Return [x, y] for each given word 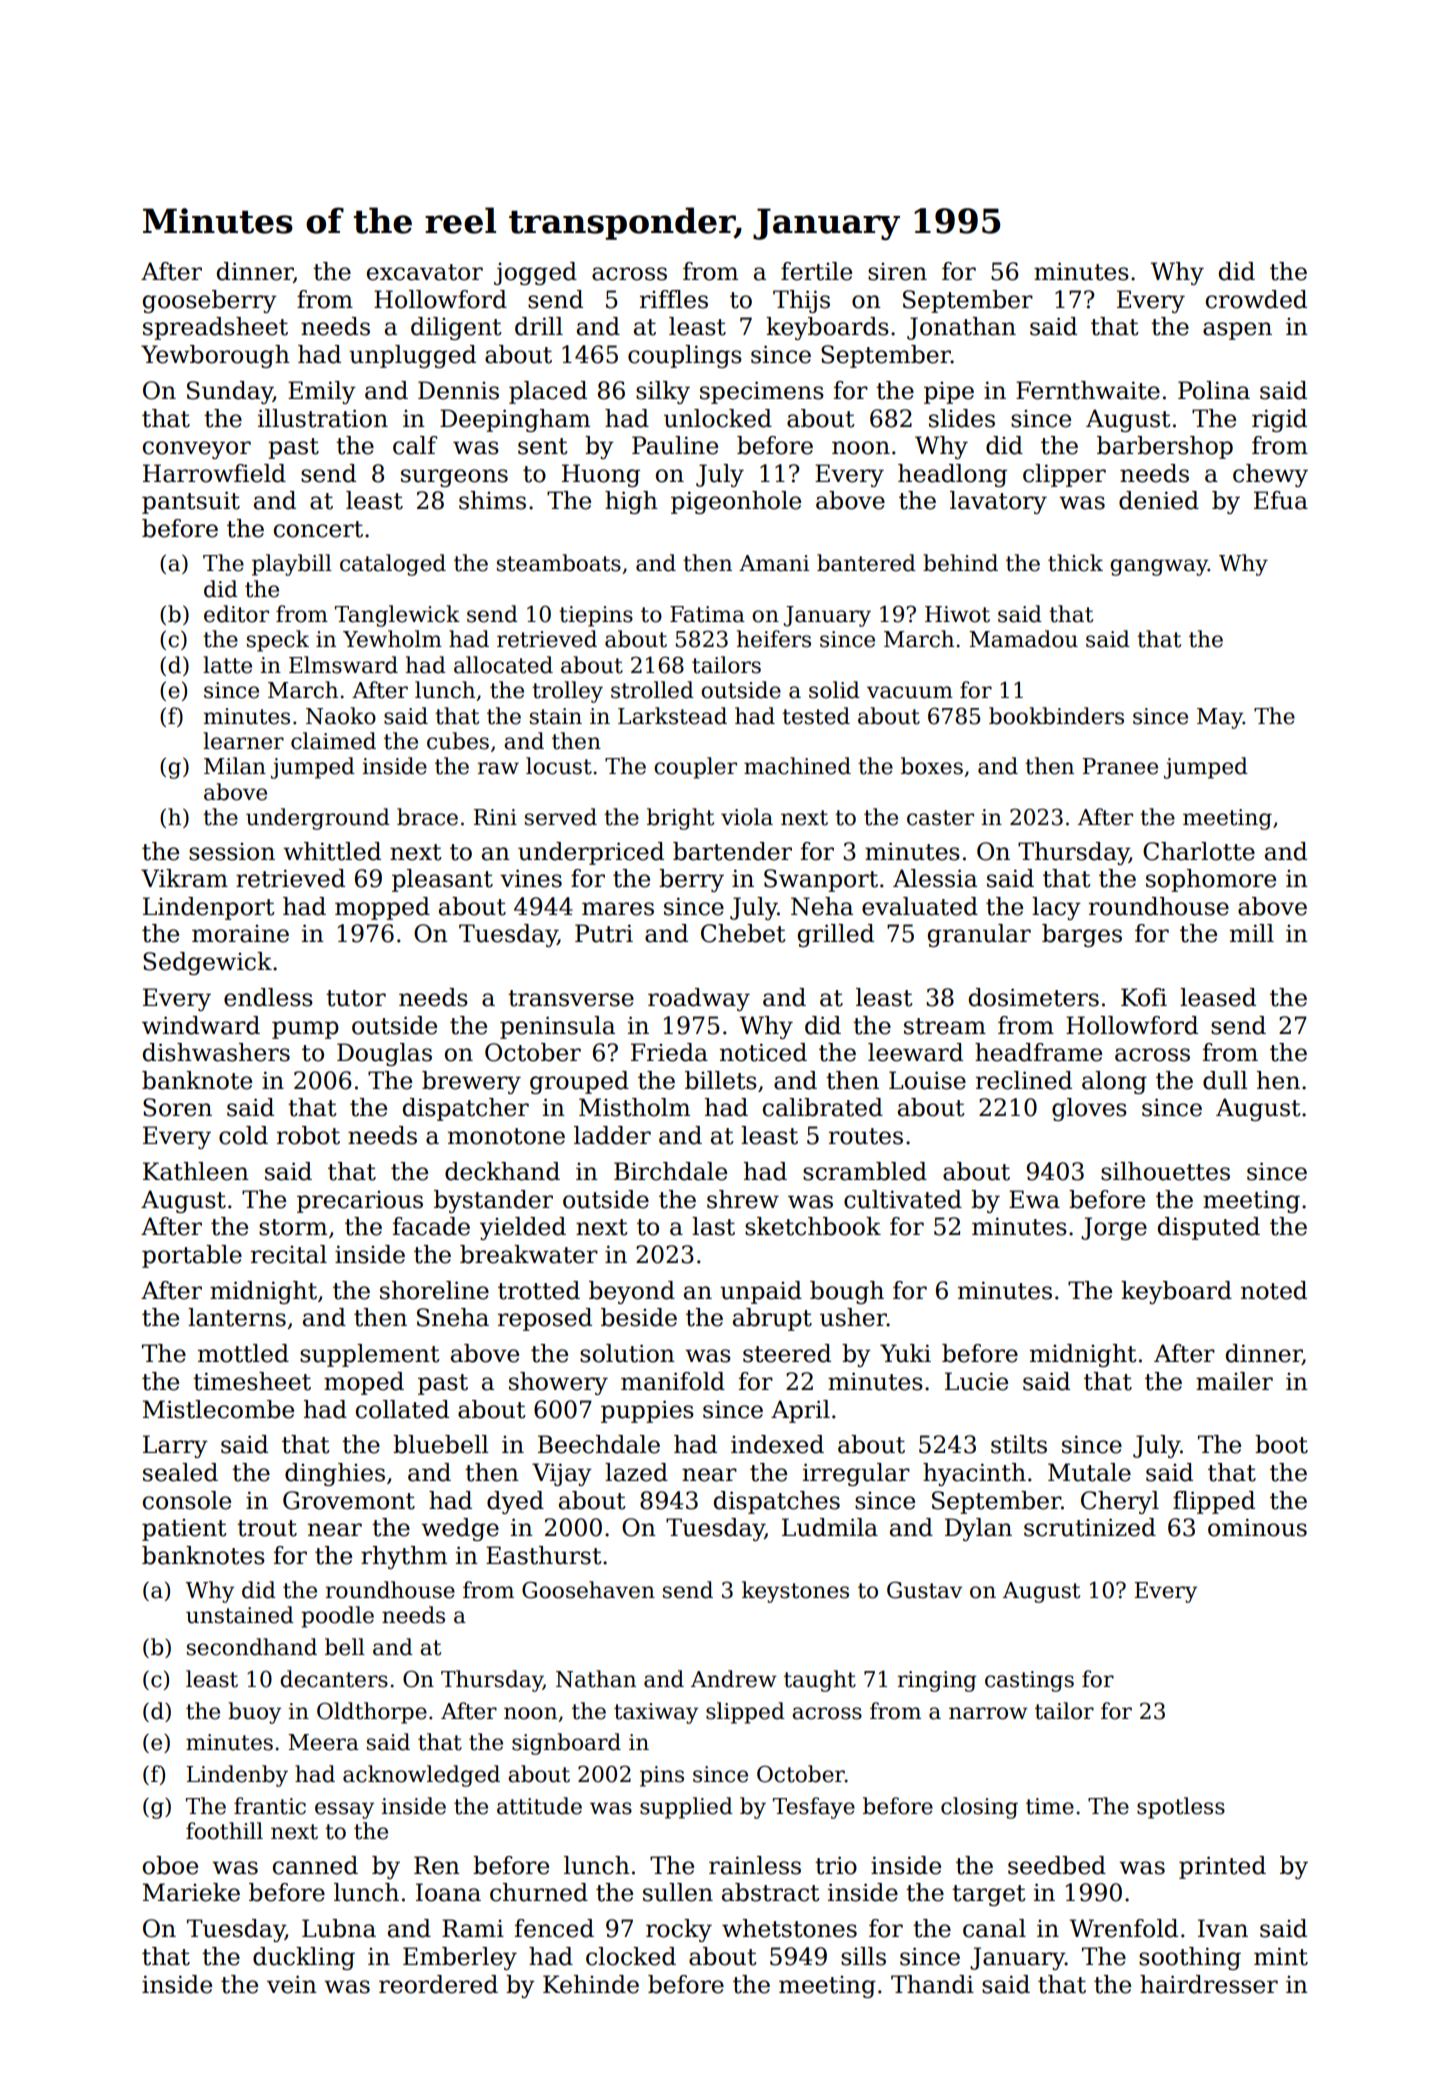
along [1114, 1082]
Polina [1214, 390]
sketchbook [813, 1226]
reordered [438, 1984]
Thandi [932, 1984]
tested [816, 716]
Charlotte [1199, 851]
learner [243, 741]
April [800, 1411]
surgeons [454, 478]
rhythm [404, 1557]
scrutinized [1090, 1527]
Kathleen [196, 1171]
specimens [762, 392]
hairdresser [1209, 1984]
